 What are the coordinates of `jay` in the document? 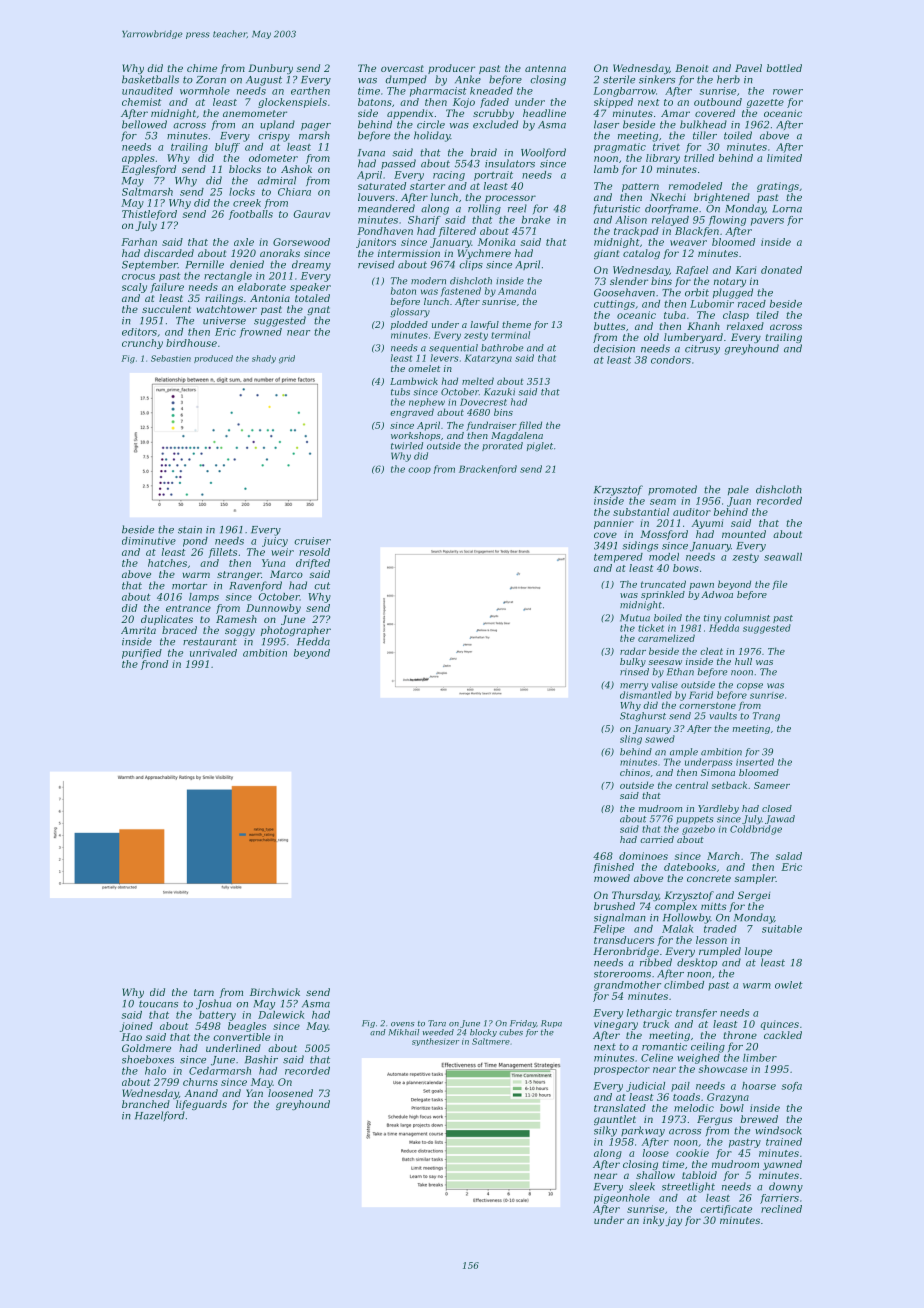 It's located at (673, 1221).
